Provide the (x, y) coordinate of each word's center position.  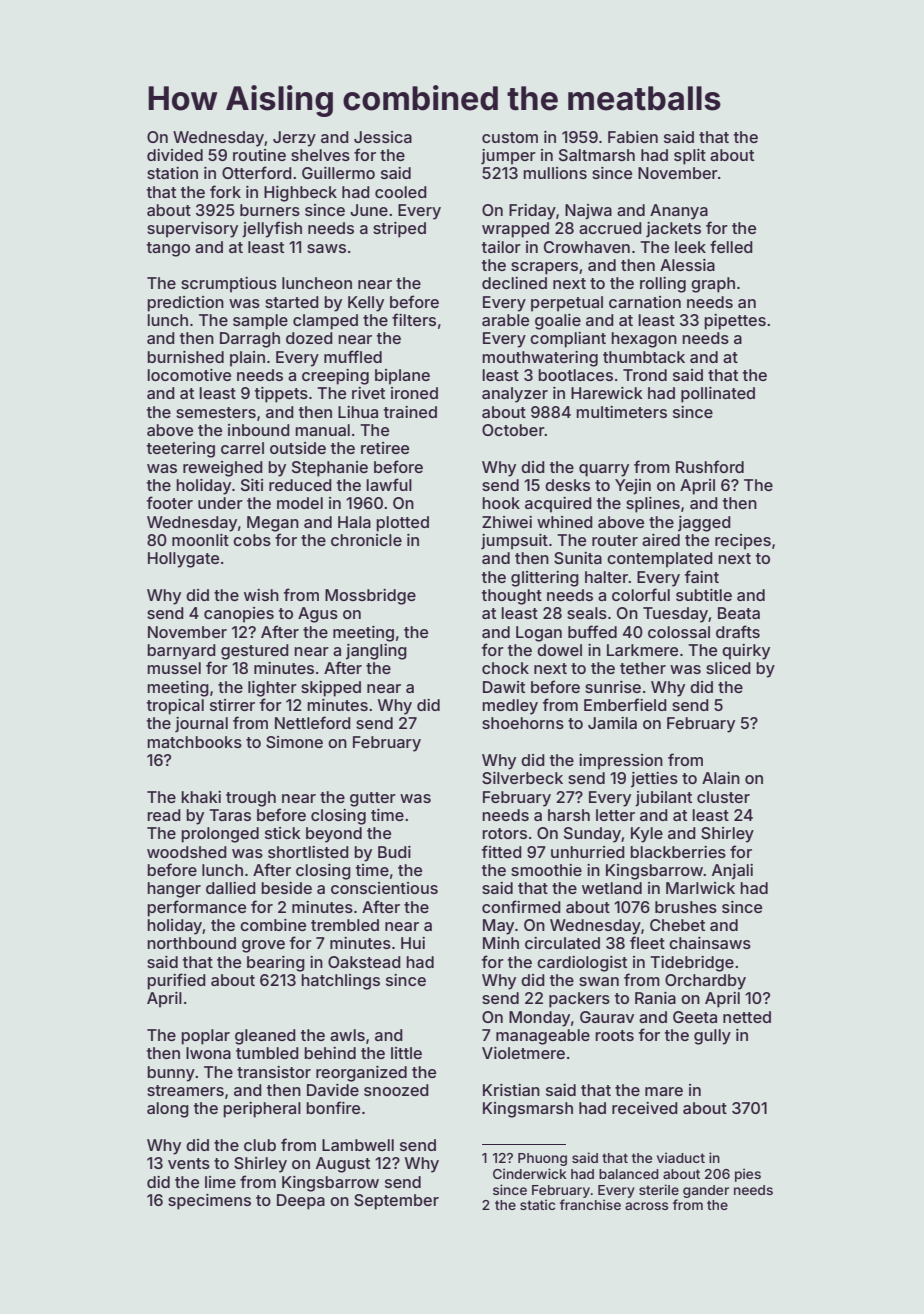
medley (510, 707)
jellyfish (272, 229)
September (396, 1202)
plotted (402, 524)
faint (702, 576)
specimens (209, 1202)
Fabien (633, 137)
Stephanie (330, 469)
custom (510, 137)
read (164, 815)
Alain (721, 778)
